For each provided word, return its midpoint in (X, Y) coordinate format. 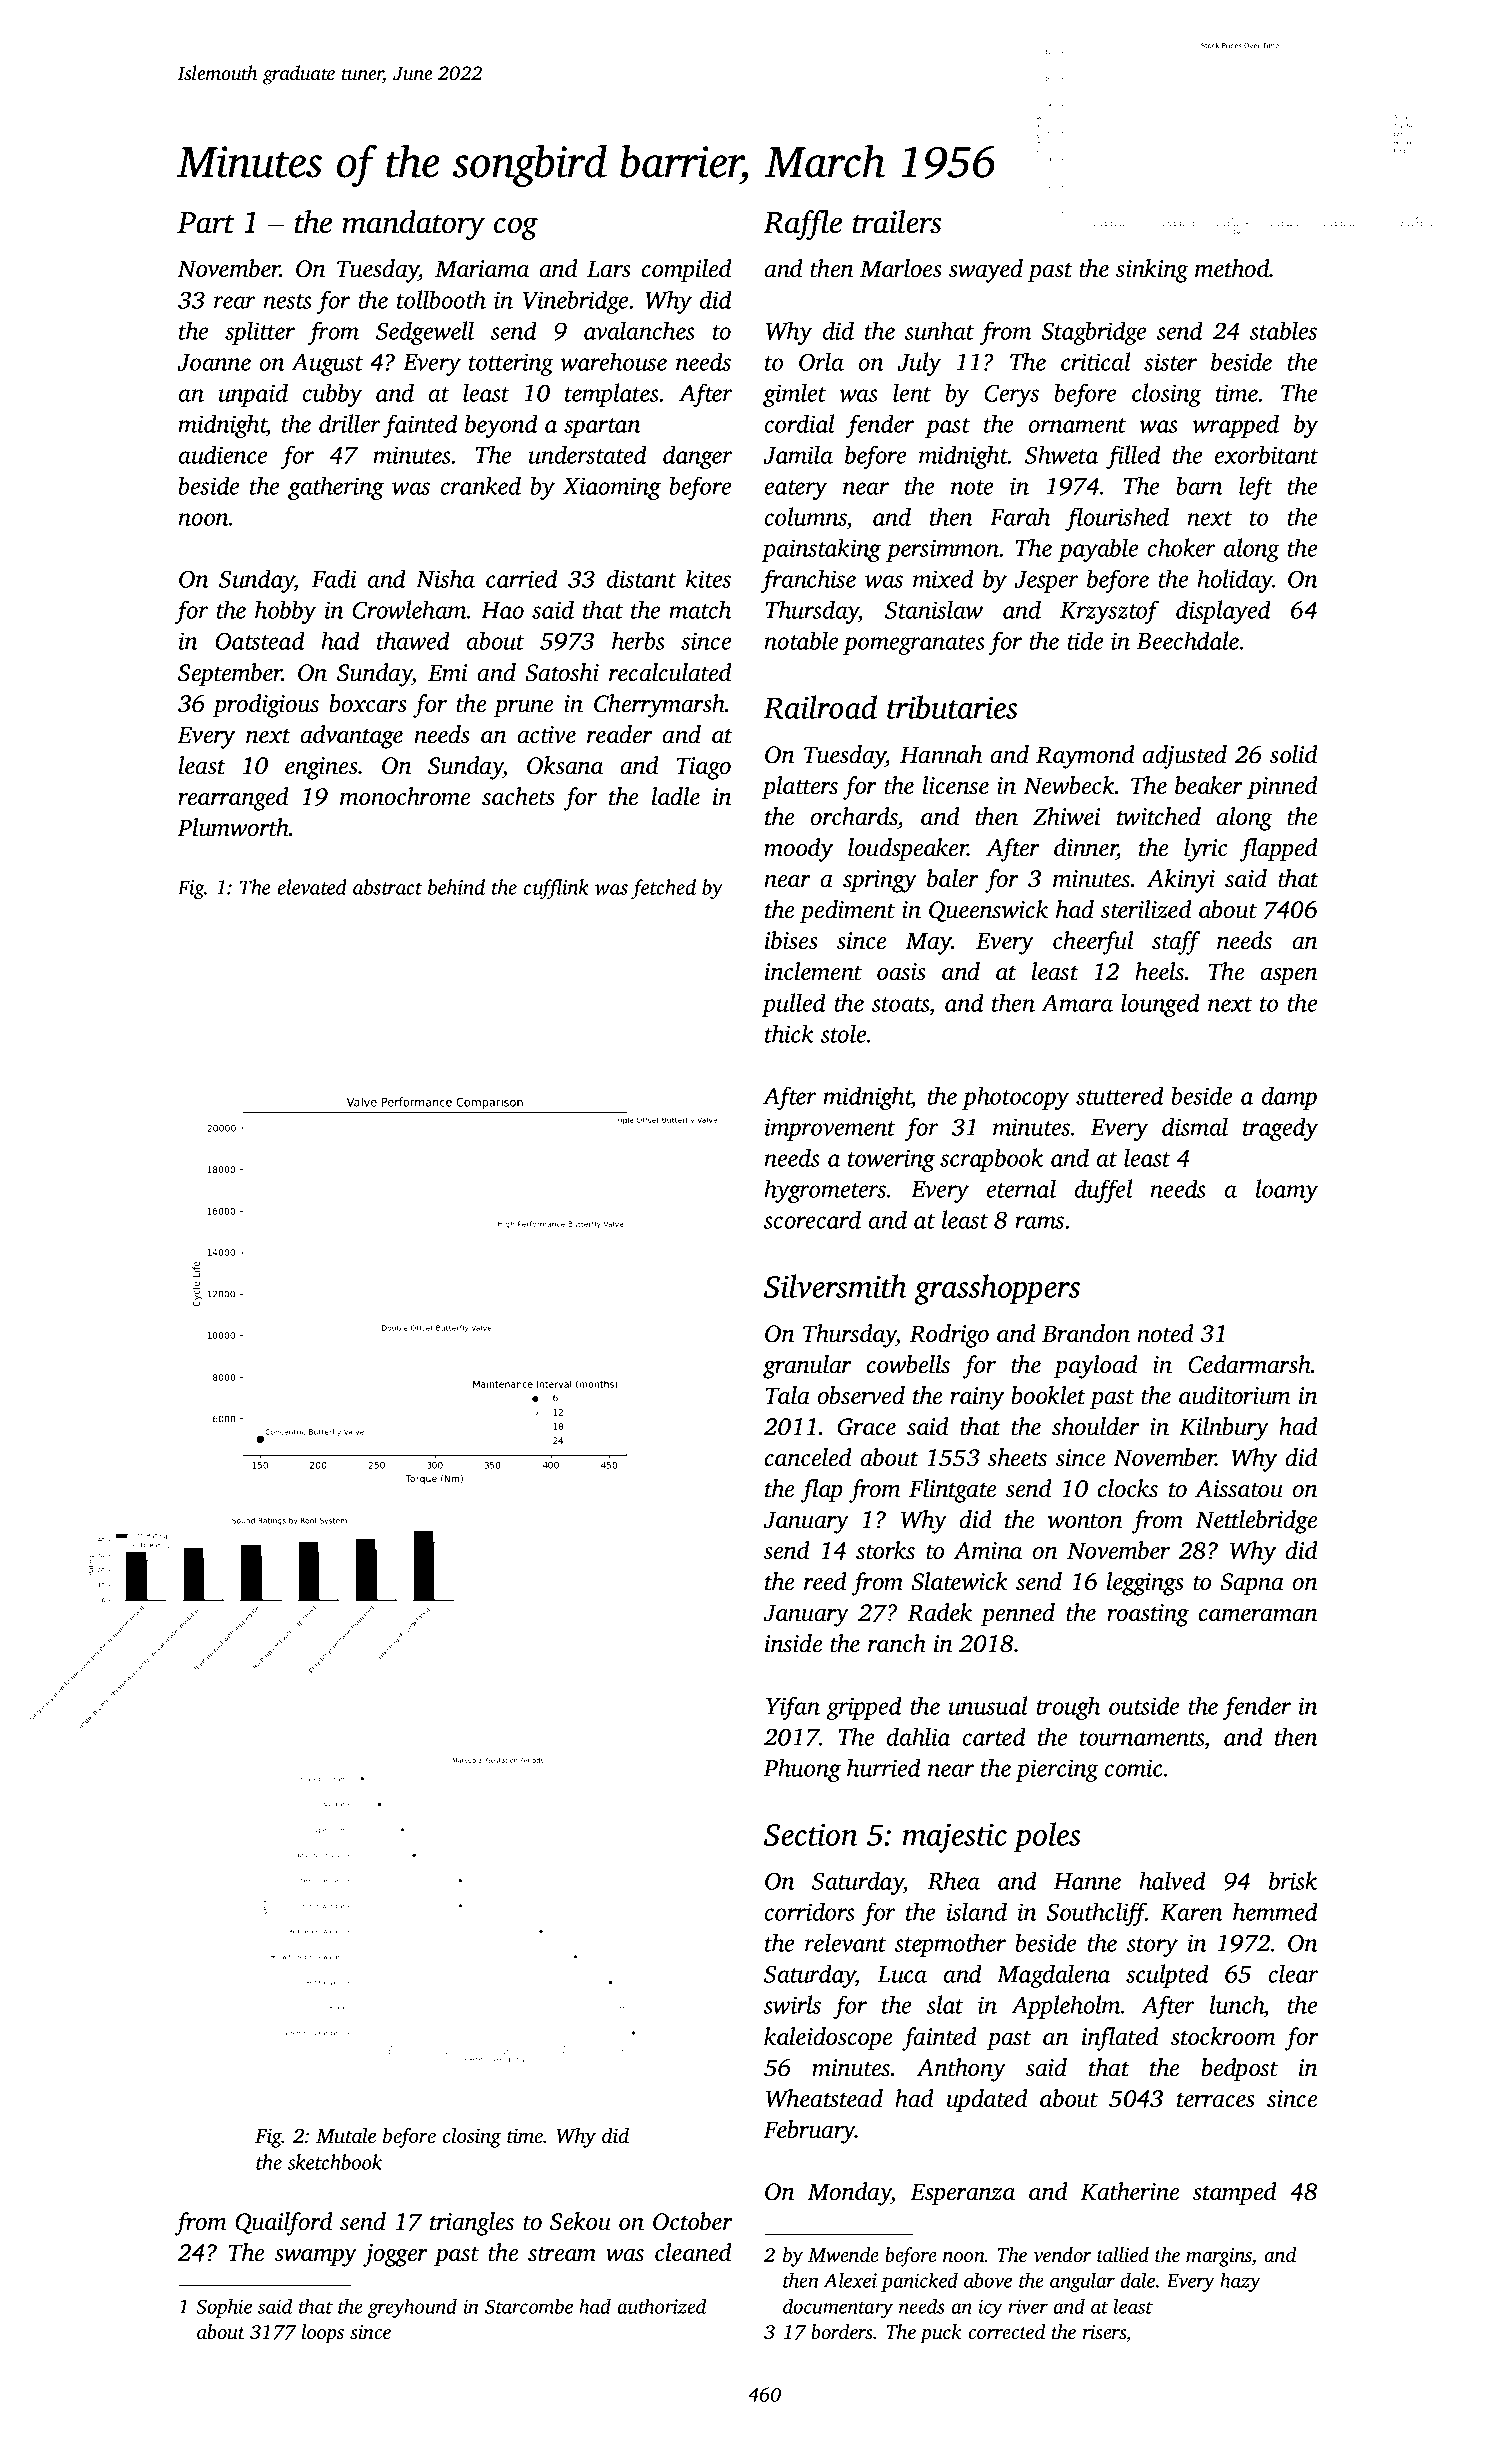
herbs (638, 640)
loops (323, 2334)
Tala (788, 1395)
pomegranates (914, 645)
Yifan (793, 1708)
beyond (501, 426)
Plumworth (233, 827)
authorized (661, 2306)
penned (1018, 1615)
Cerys (1011, 395)
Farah (1020, 516)
